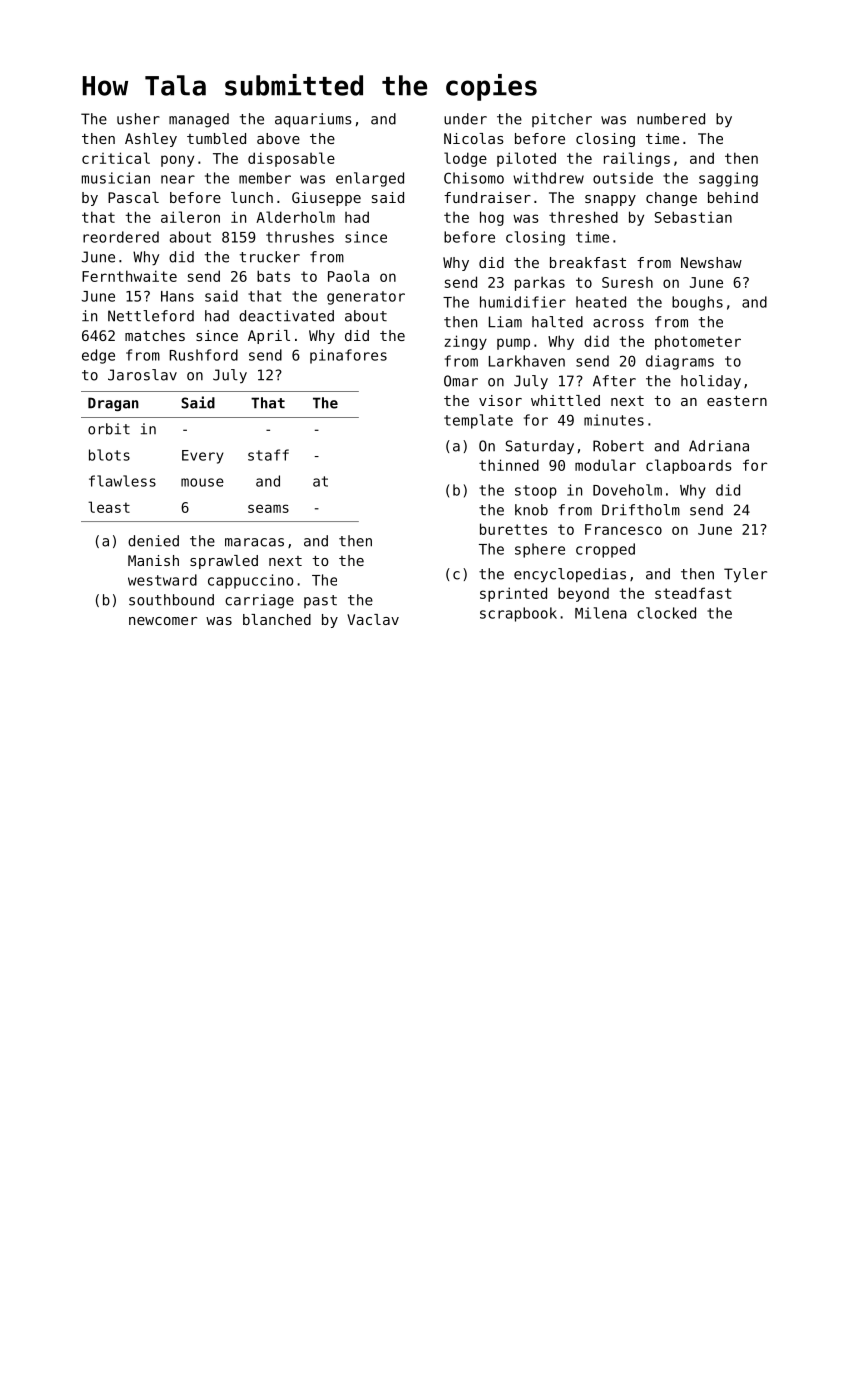 The width and height of the screenshot is (849, 1400). I want to click on sagging, so click(728, 179).
